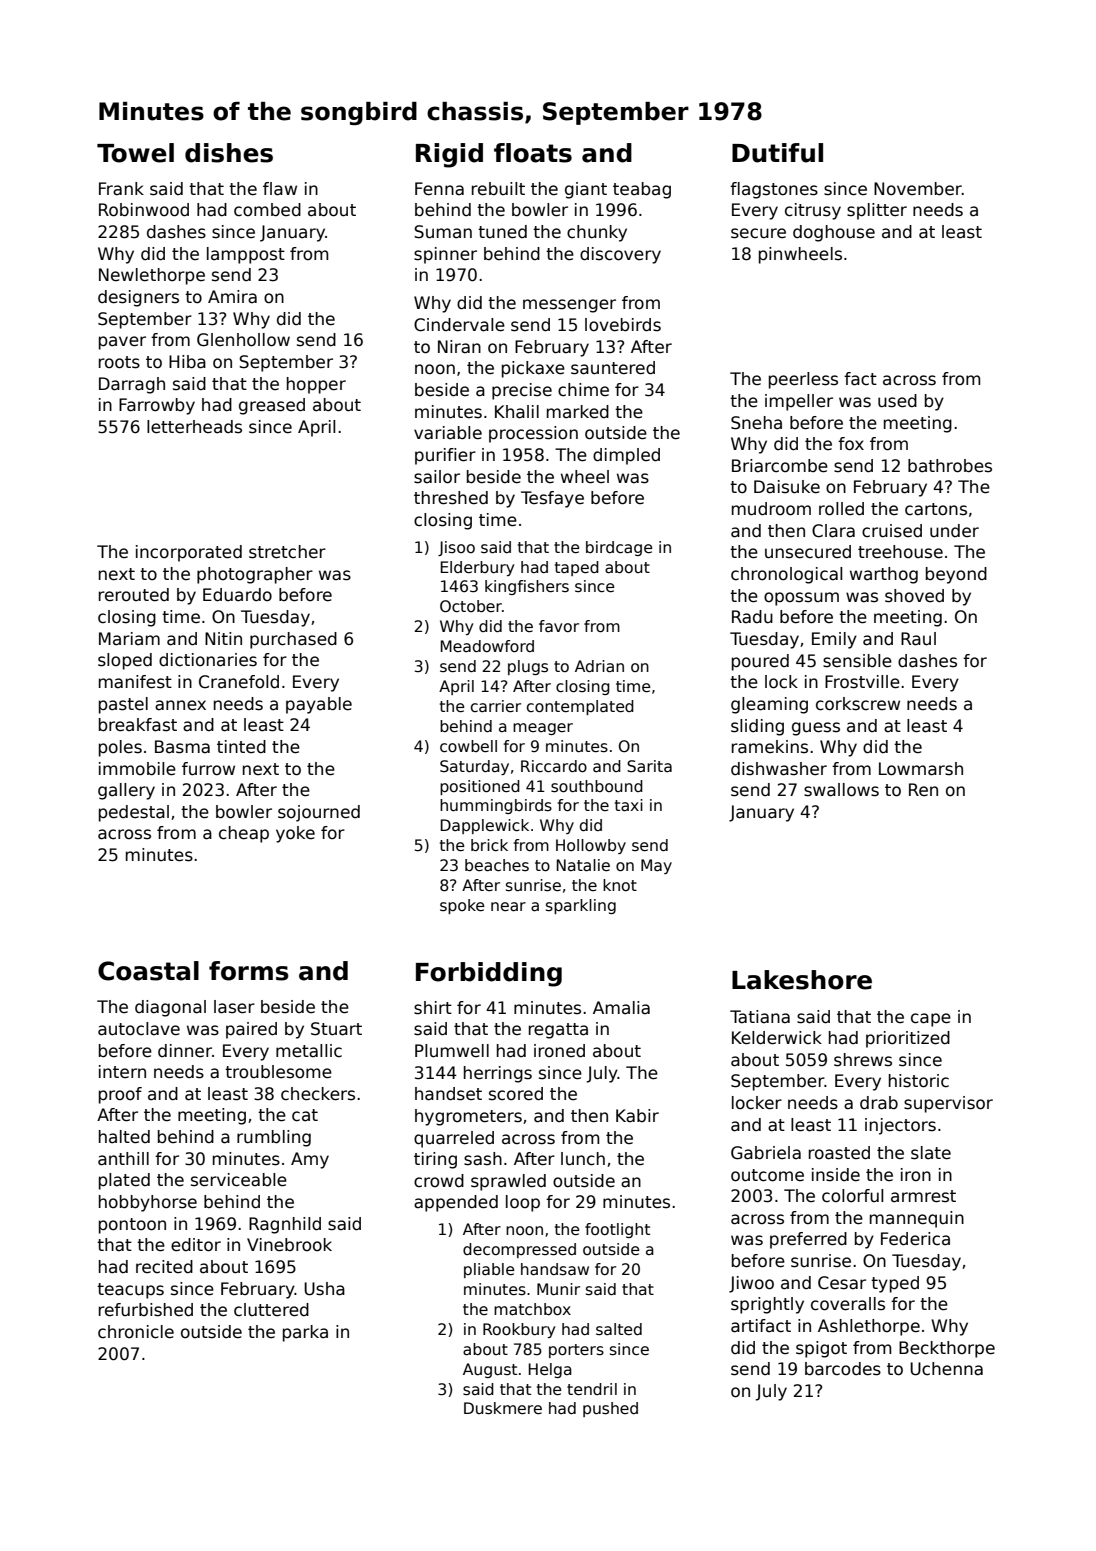 Image resolution: width=1096 pixels, height=1551 pixels. I want to click on cheap, so click(244, 834).
